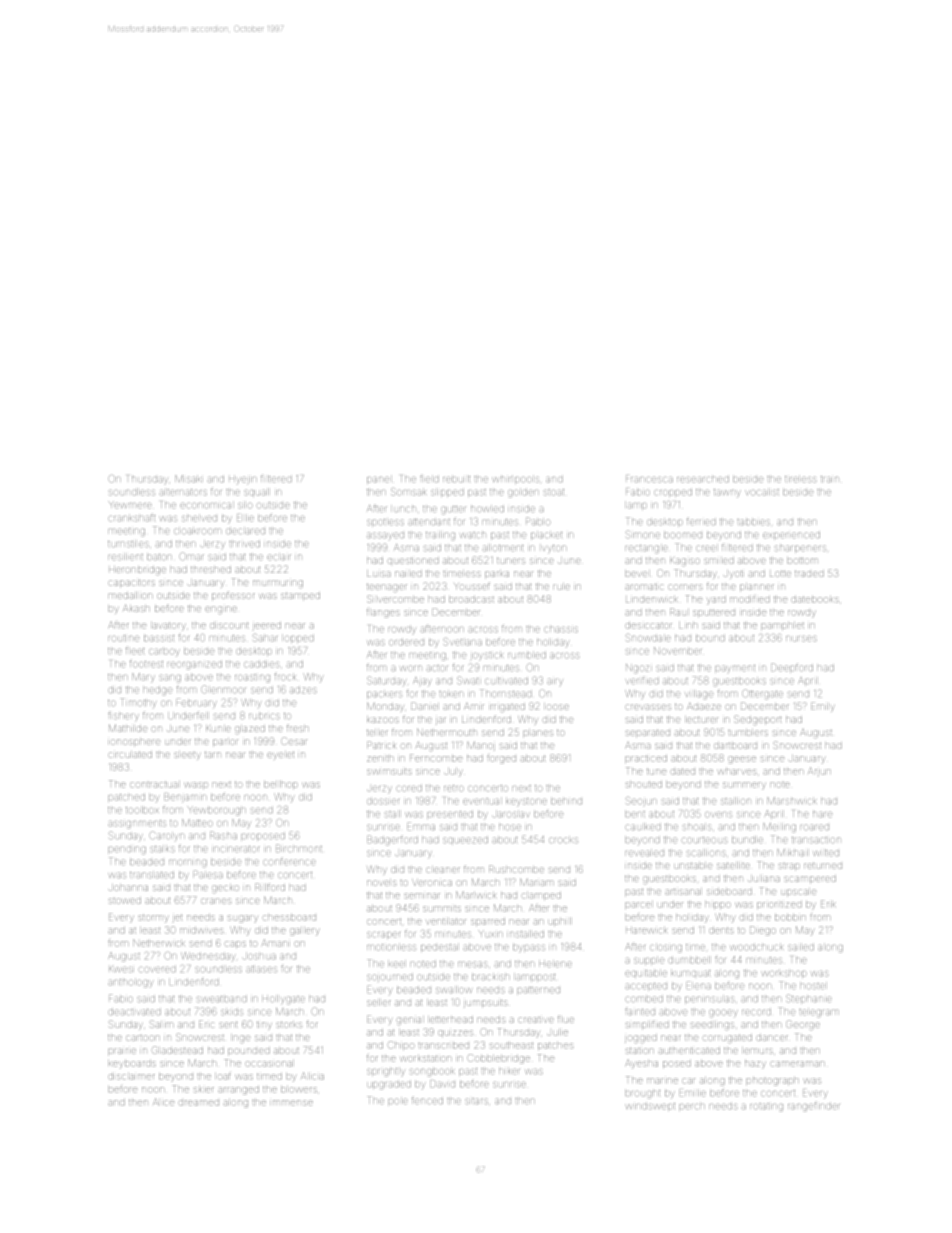 The image size is (952, 1233). What do you see at coordinates (666, 949) in the document?
I see `closing` at bounding box center [666, 949].
